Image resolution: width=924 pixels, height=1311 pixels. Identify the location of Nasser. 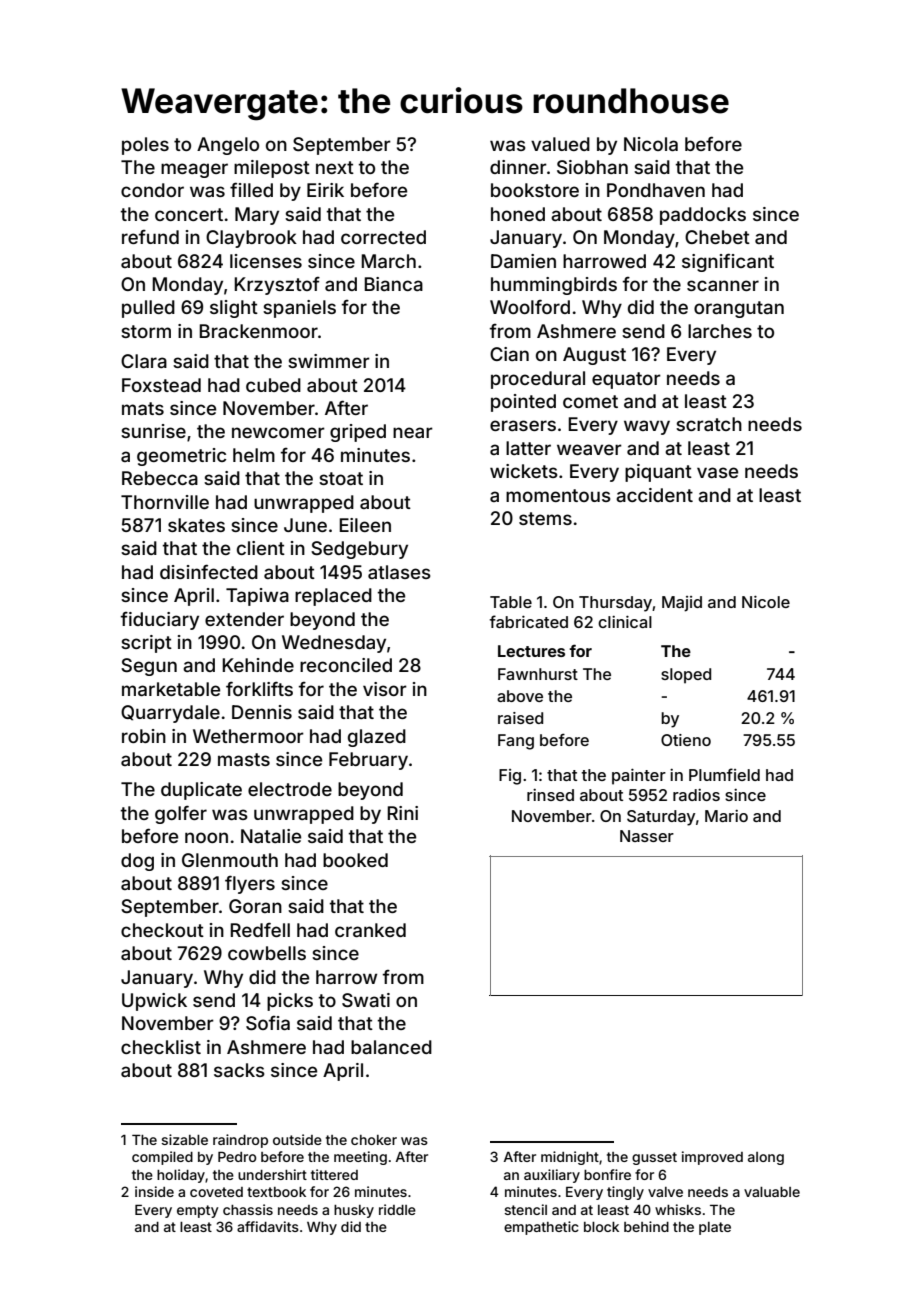
(647, 836).
